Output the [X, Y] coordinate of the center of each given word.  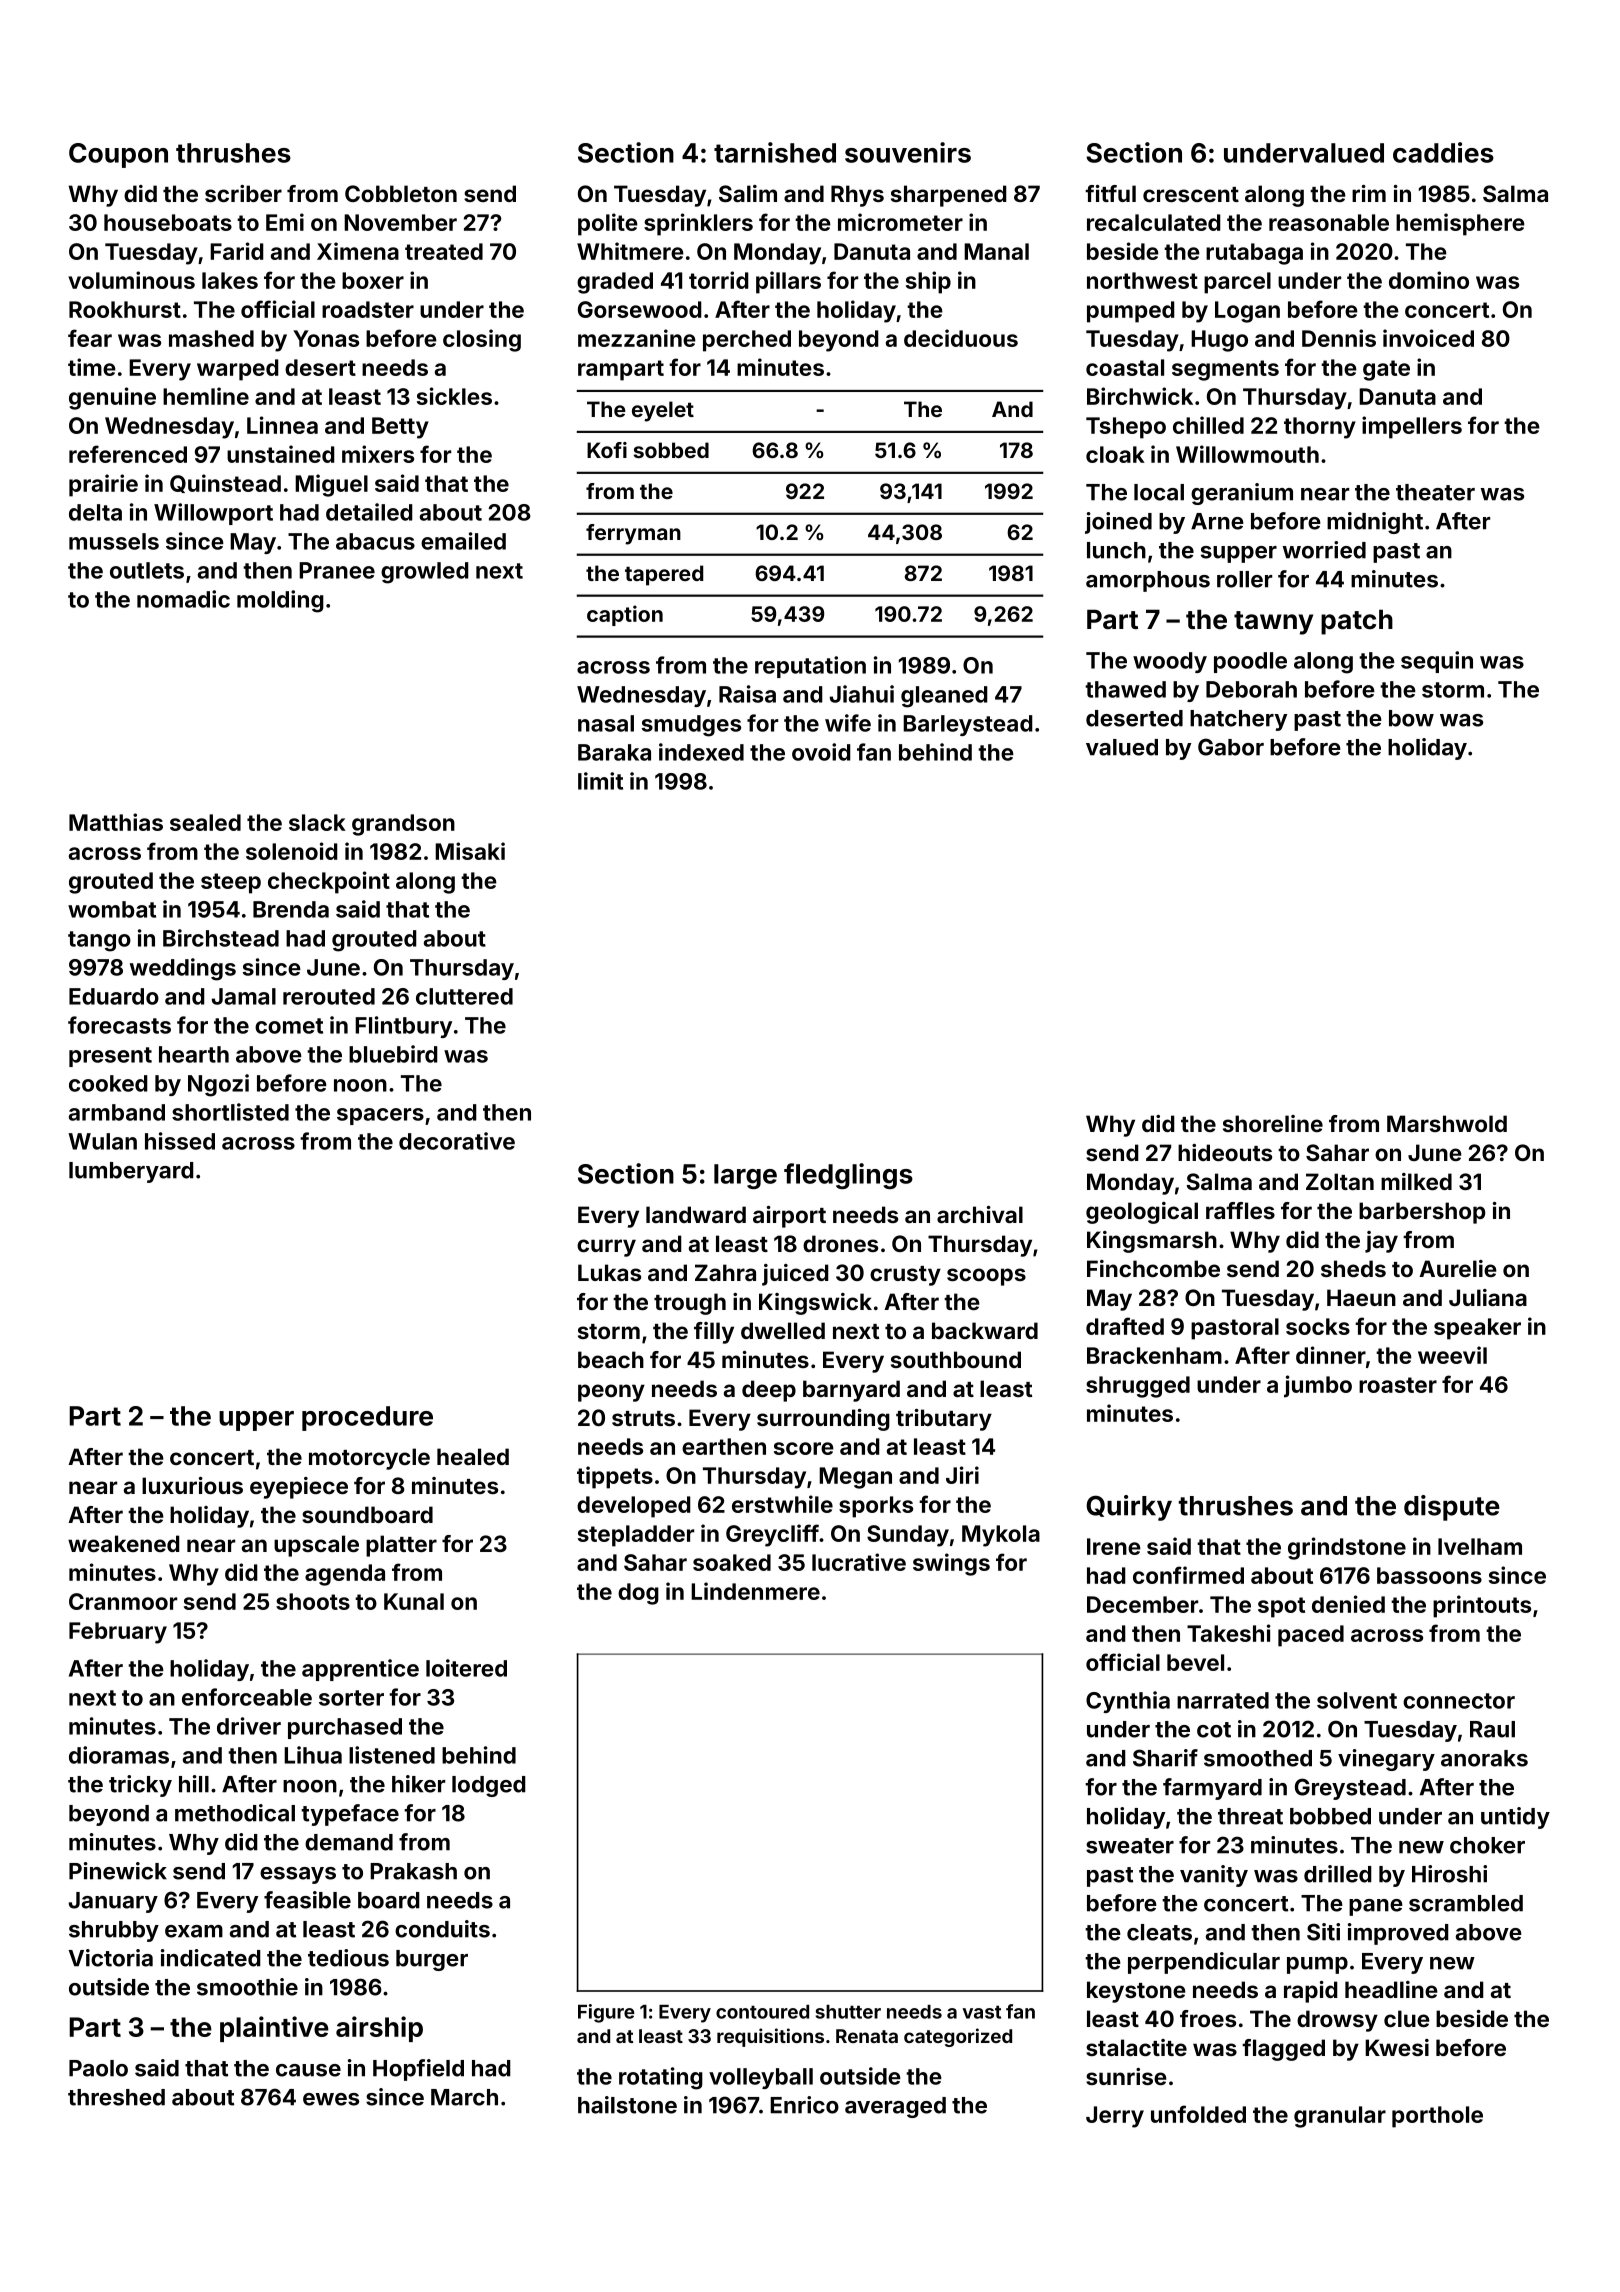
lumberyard [131, 1172]
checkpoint [329, 882]
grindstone [1347, 1548]
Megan [855, 1478]
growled [425, 573]
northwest [1142, 280]
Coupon [118, 155]
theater [1435, 492]
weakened [124, 1543]
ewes [331, 2099]
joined [1118, 523]
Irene [1114, 1546]
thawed [1125, 689]
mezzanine [637, 338]
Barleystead [968, 725]
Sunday [908, 1536]
